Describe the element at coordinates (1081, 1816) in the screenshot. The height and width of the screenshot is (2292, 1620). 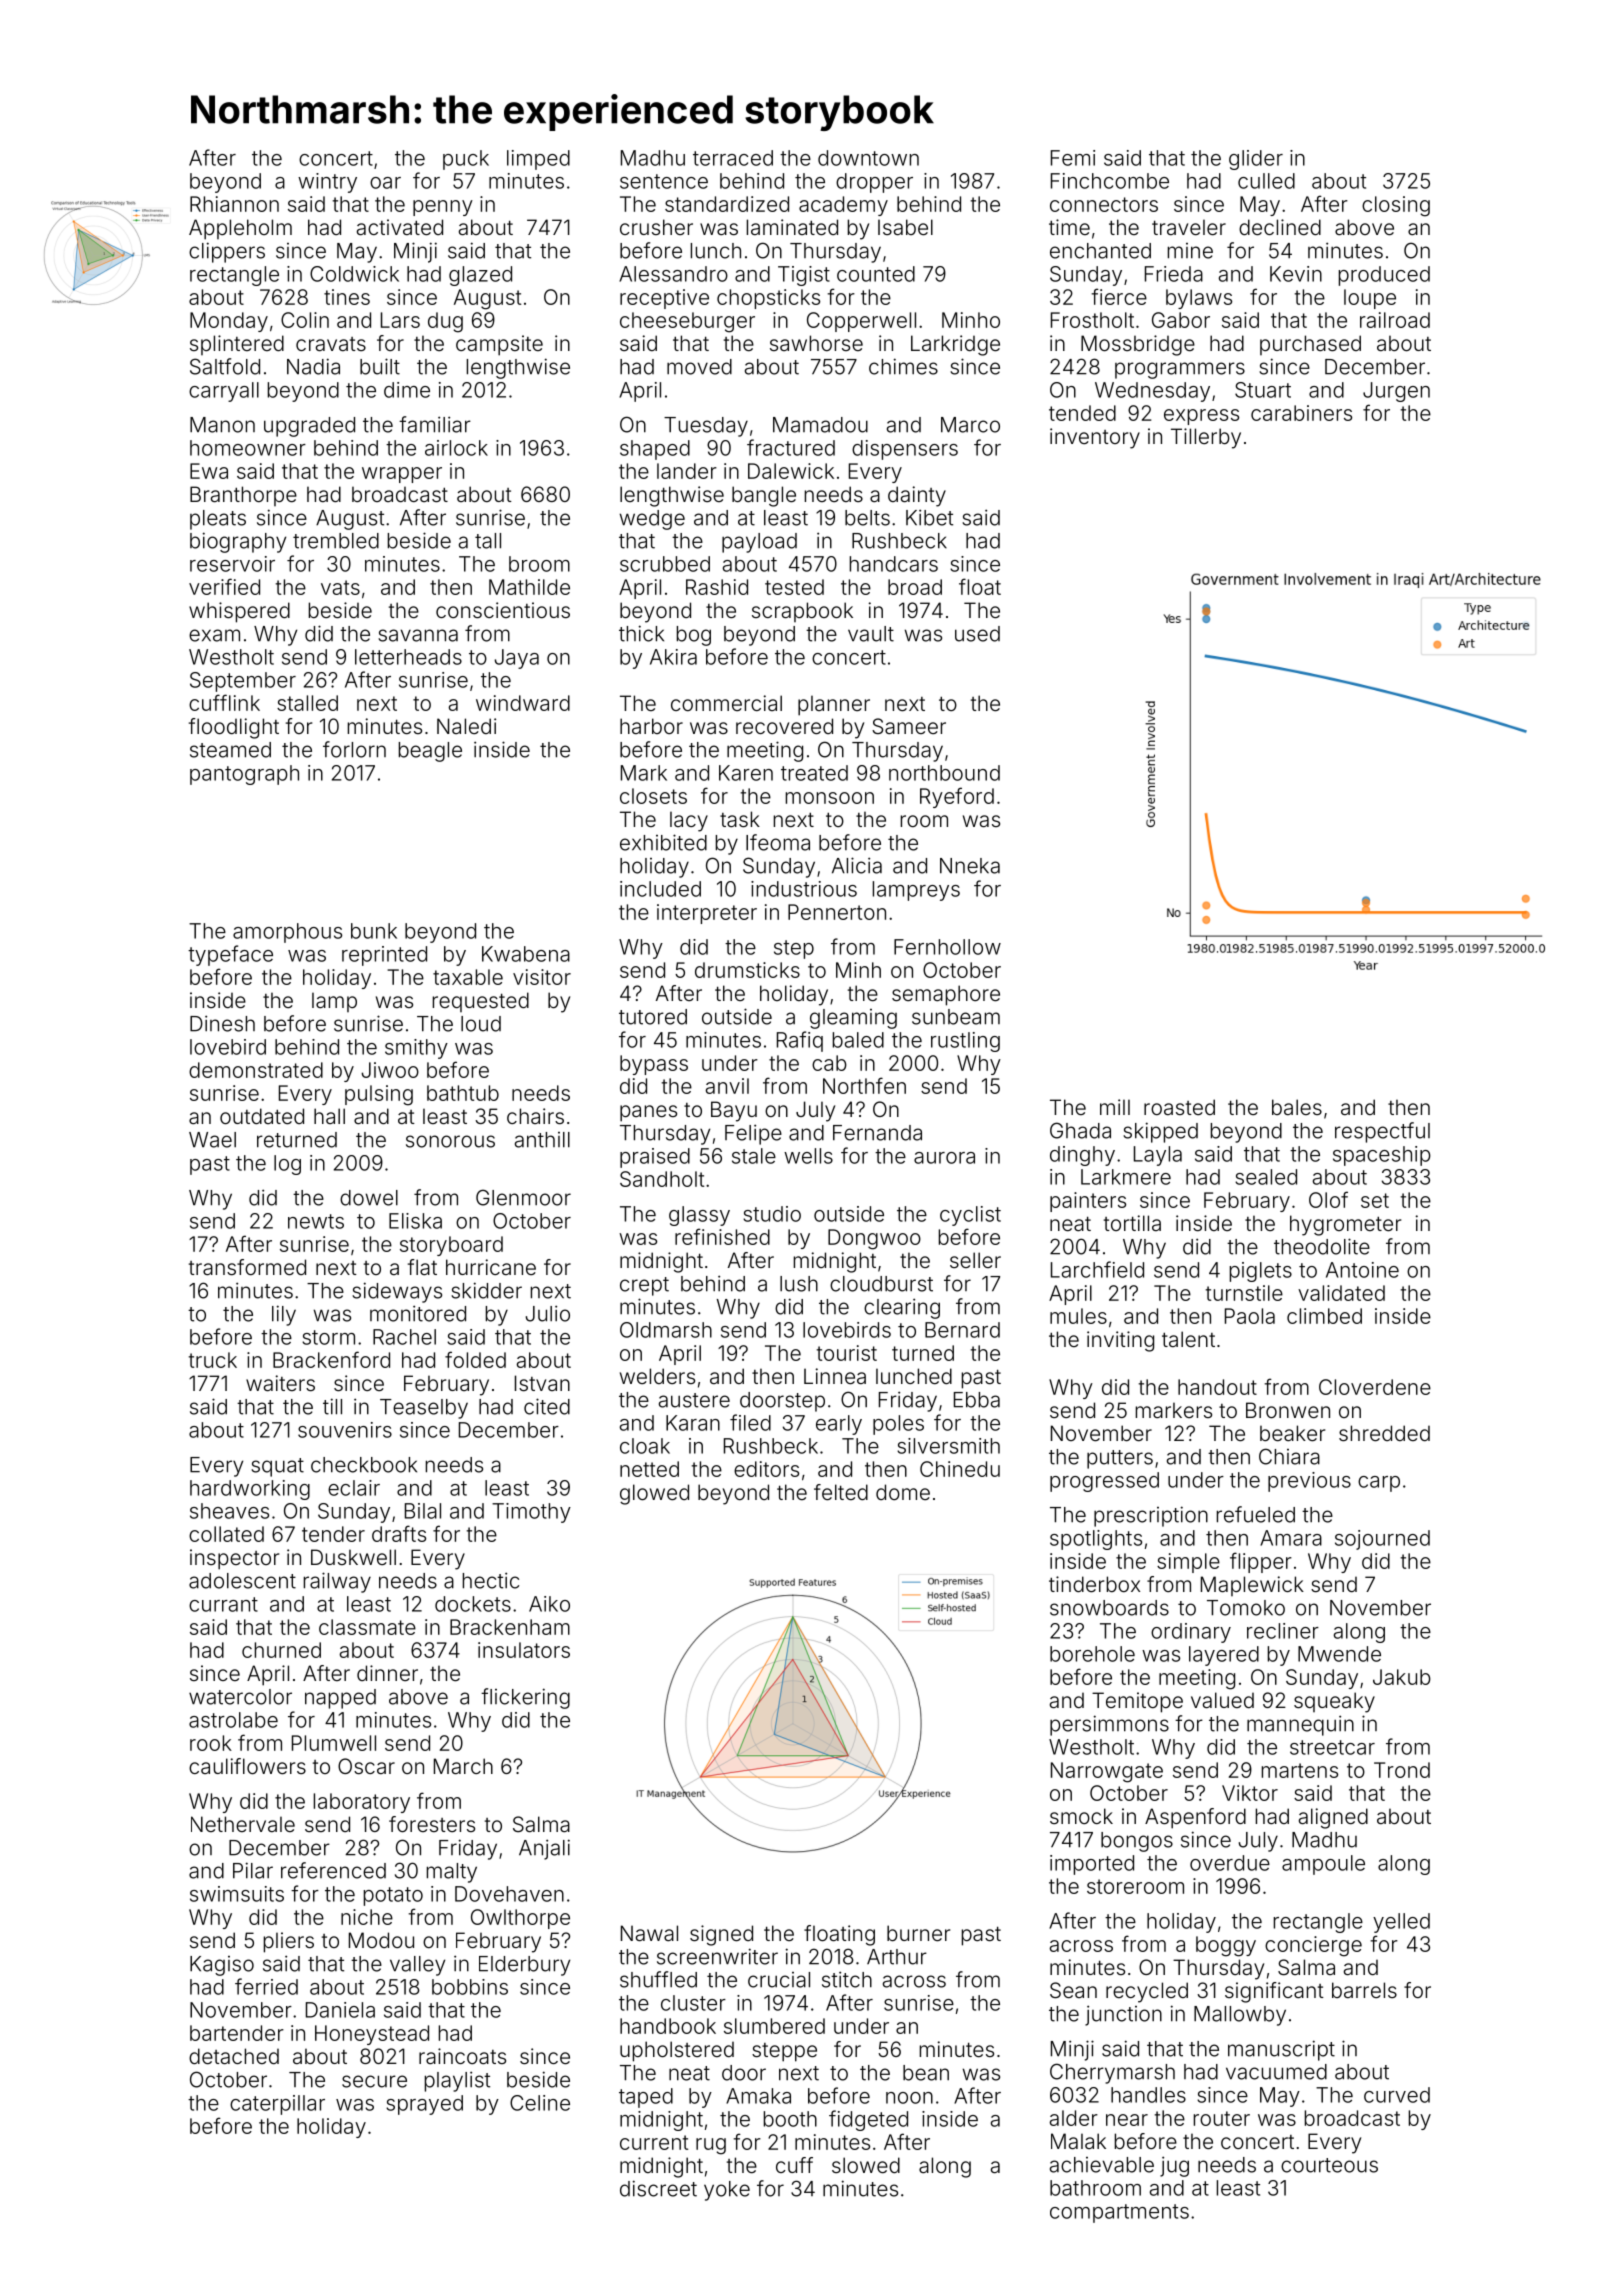
I see `smock` at that location.
